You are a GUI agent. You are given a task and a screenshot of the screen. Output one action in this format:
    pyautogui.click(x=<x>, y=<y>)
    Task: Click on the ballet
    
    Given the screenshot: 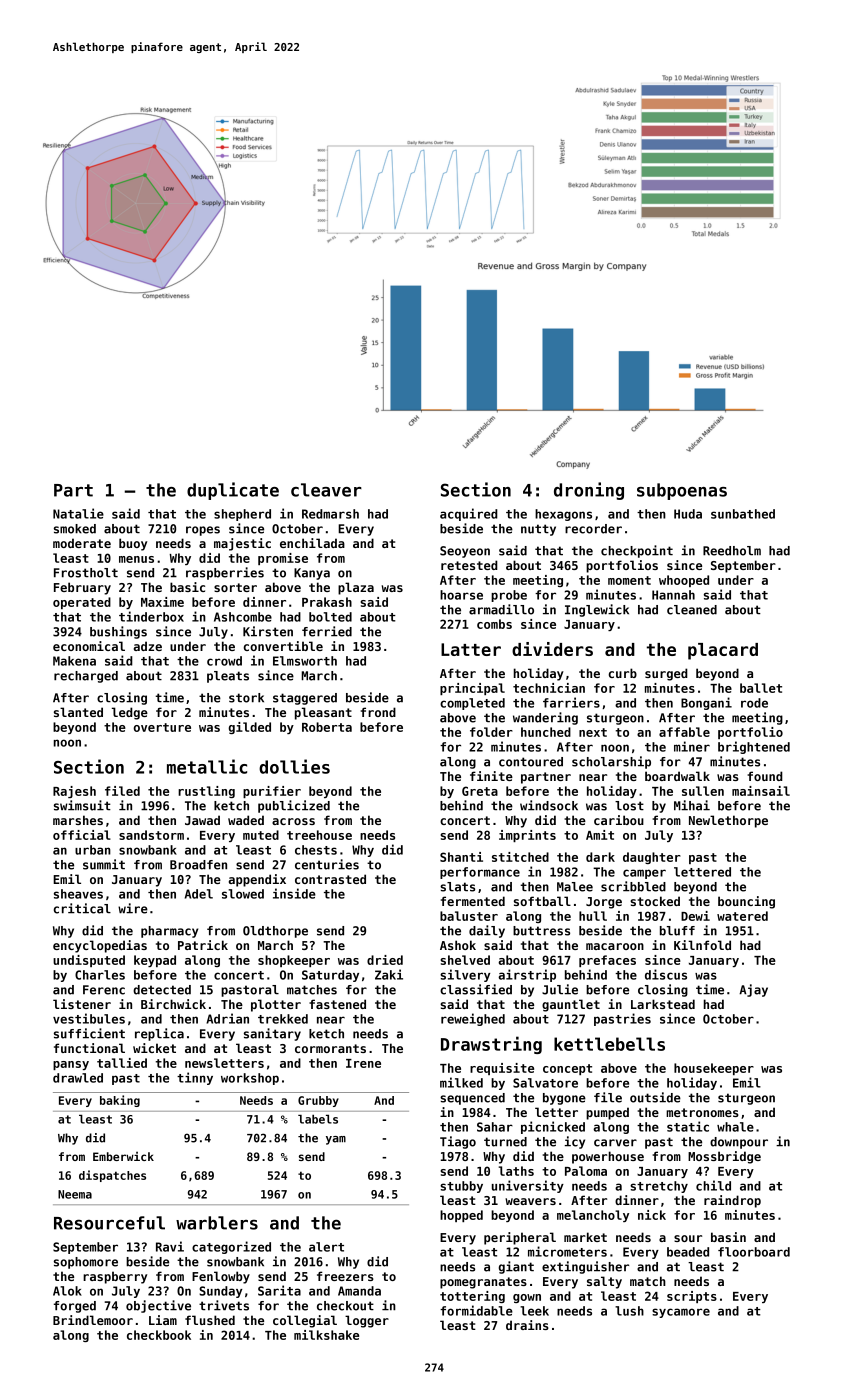 What is the action you would take?
    pyautogui.click(x=761, y=688)
